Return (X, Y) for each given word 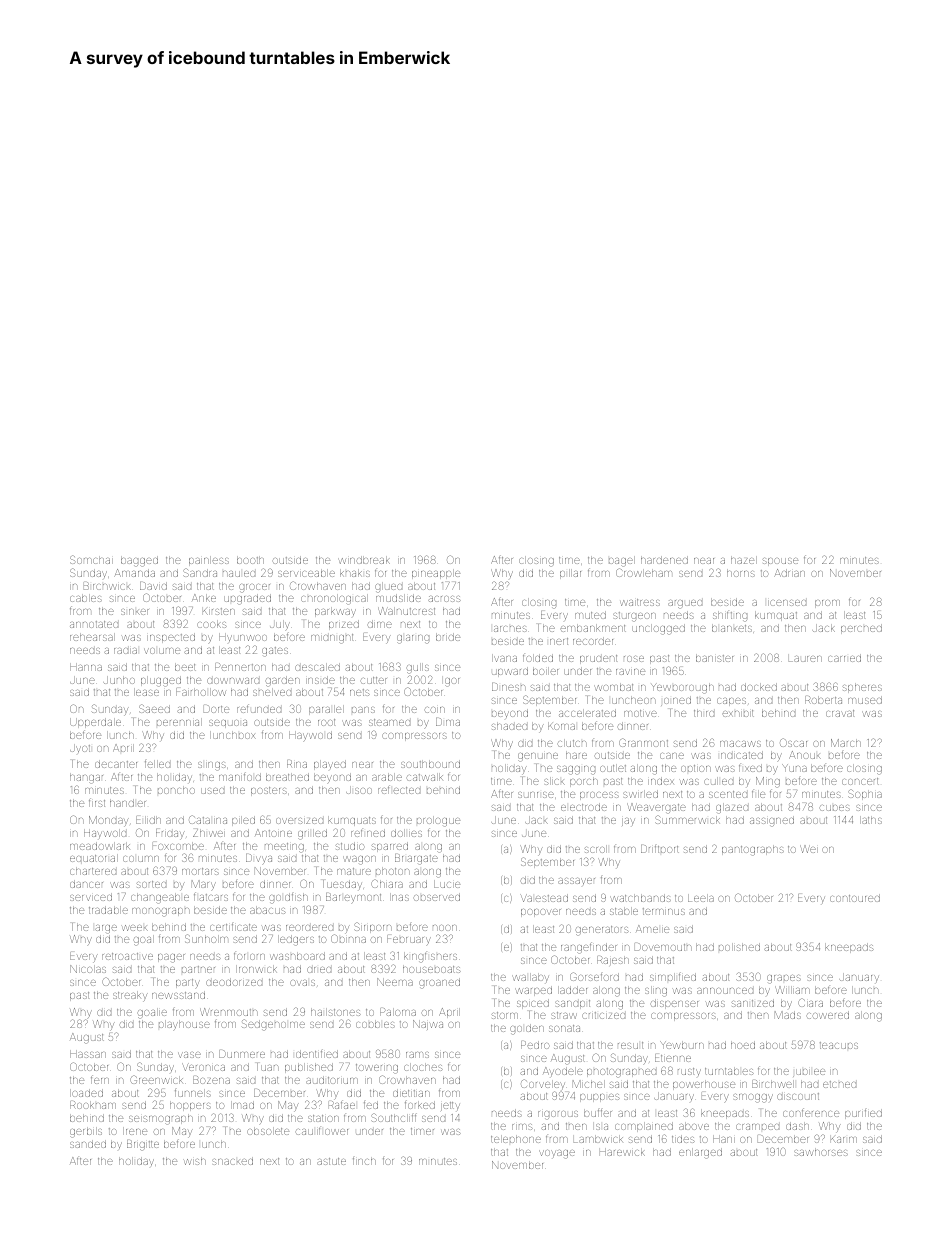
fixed (750, 768)
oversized (299, 821)
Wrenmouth (229, 1012)
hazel (744, 560)
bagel (622, 561)
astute (331, 1161)
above (694, 1126)
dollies (406, 833)
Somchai (91, 559)
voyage (557, 1154)
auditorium (332, 1080)
